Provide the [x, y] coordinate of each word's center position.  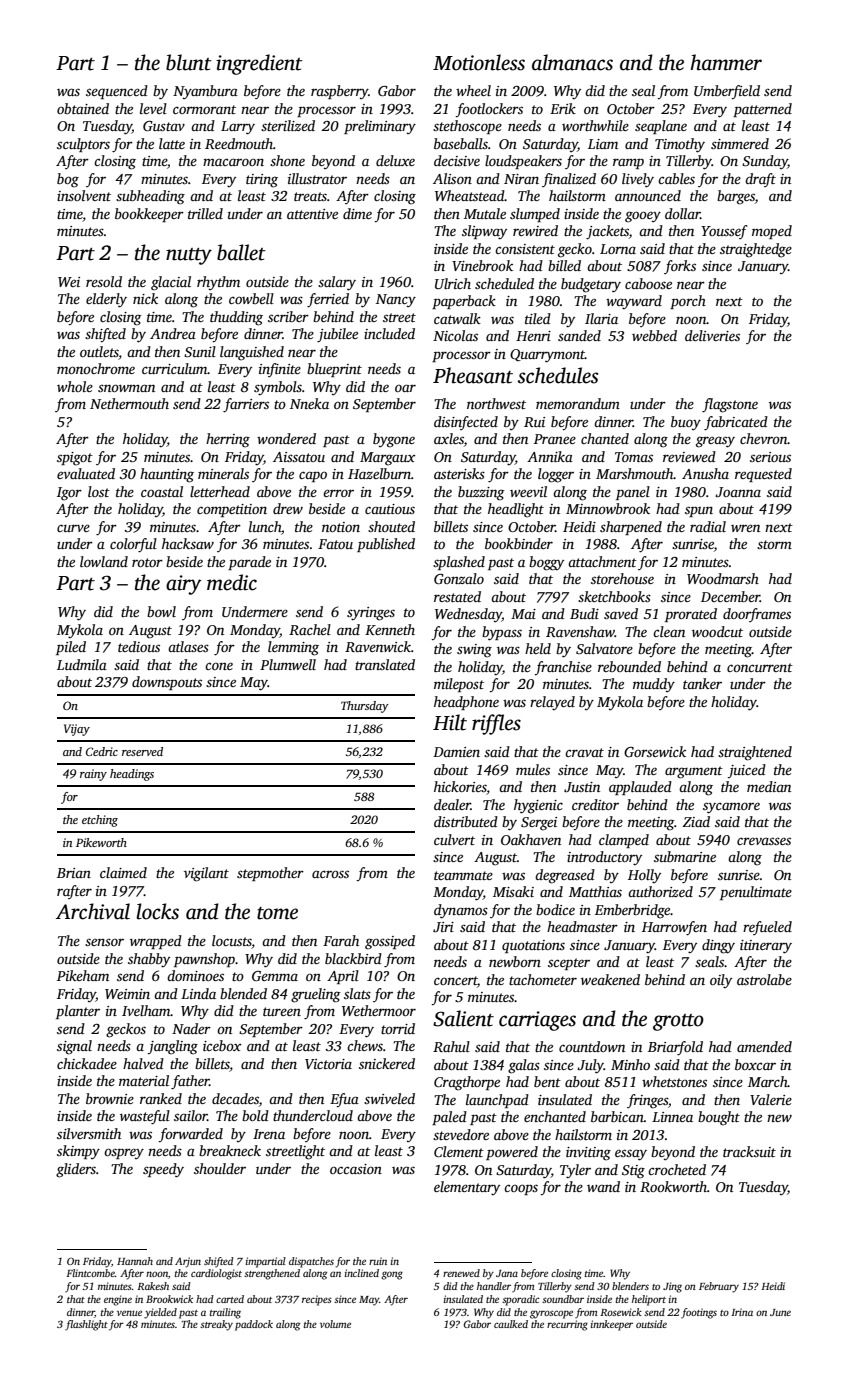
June [780, 1312]
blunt [189, 62]
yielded [160, 1313]
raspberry [339, 92]
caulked [511, 1324]
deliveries [712, 335]
